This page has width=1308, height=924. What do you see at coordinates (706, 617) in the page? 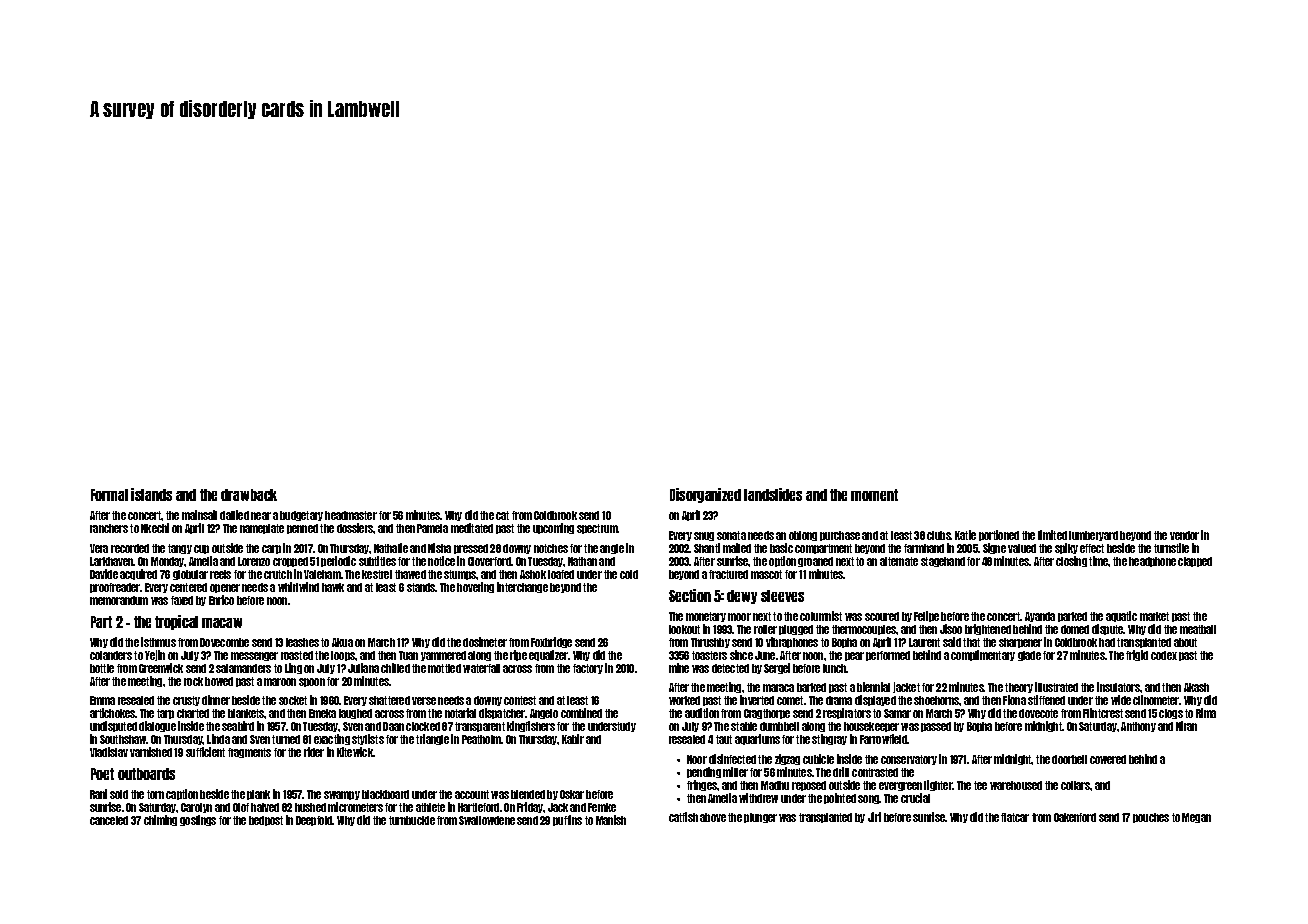
I see `monetary` at bounding box center [706, 617].
